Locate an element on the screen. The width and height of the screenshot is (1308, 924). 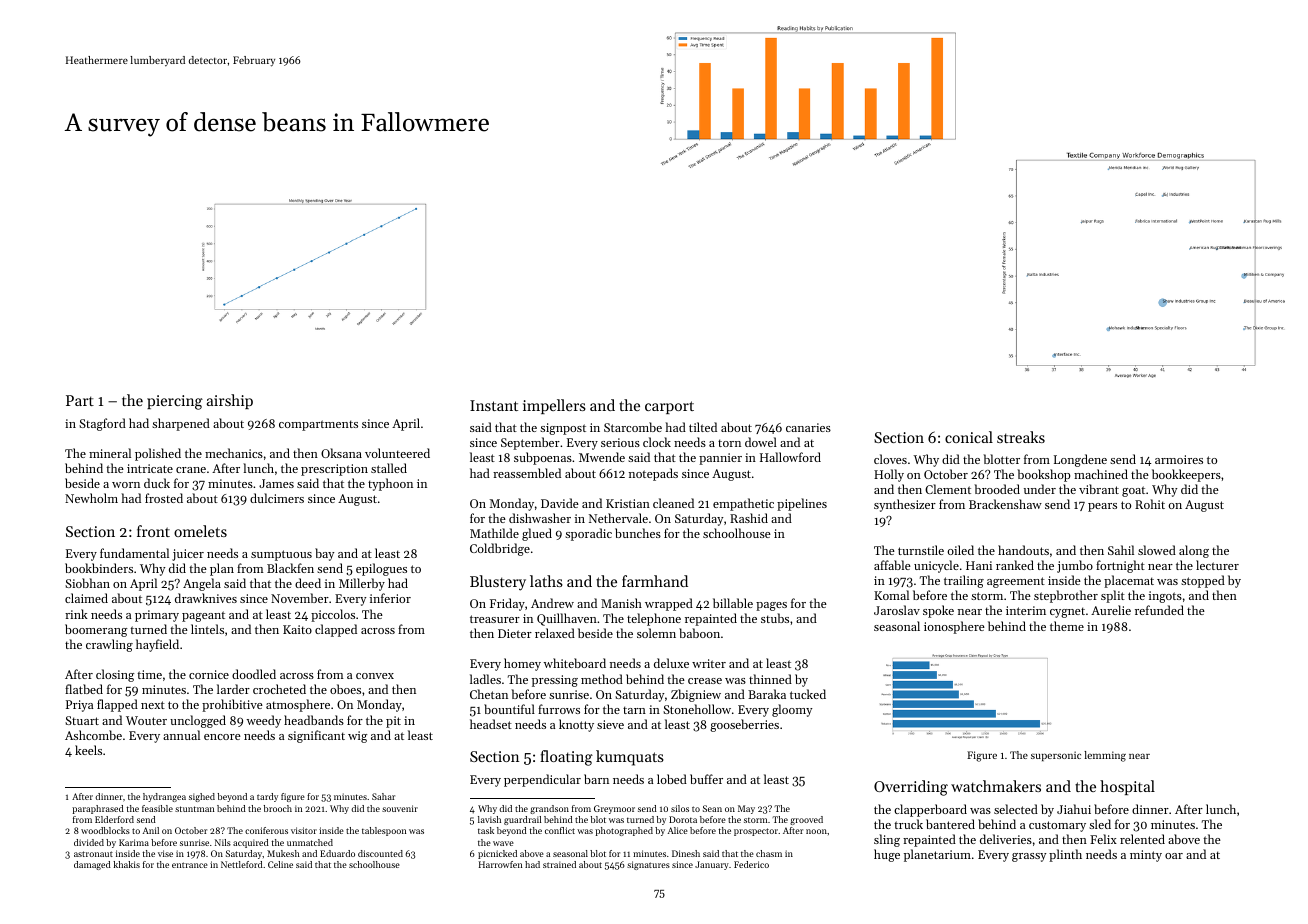
watchmakers is located at coordinates (996, 786).
